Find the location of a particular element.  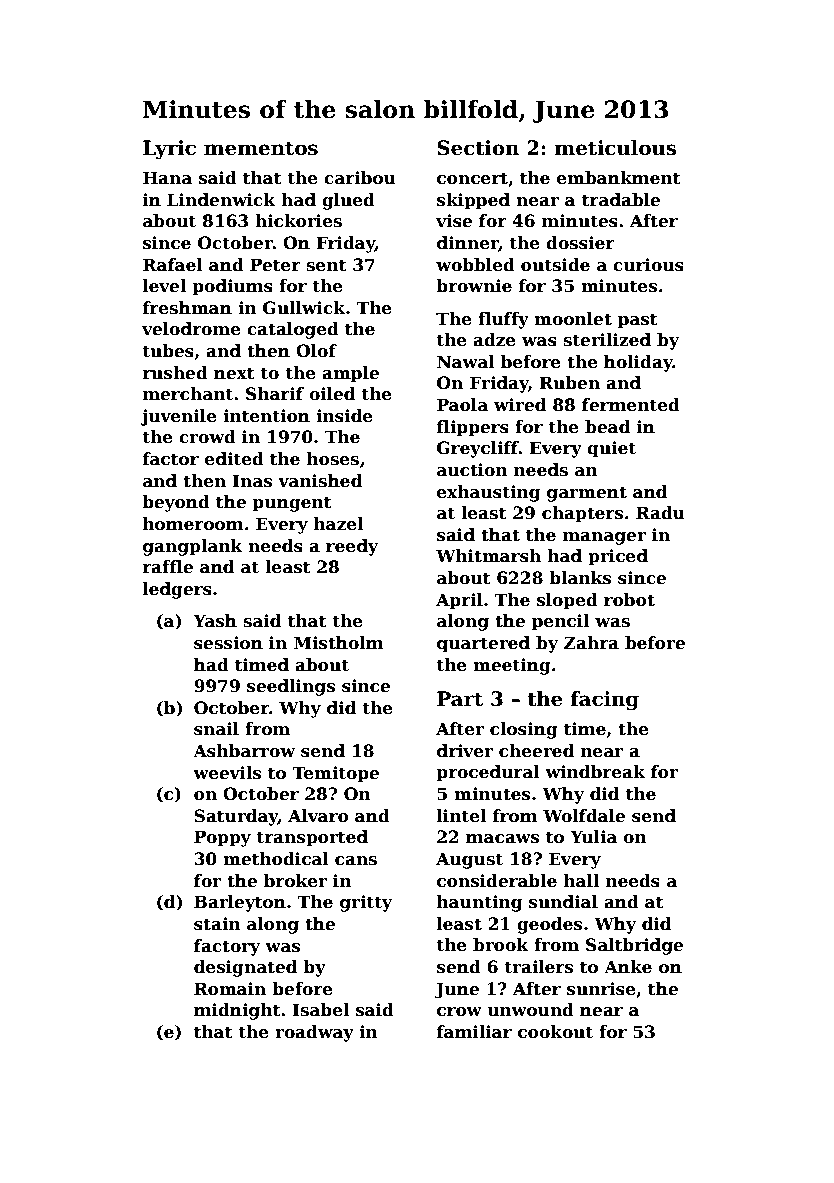

Romain is located at coordinates (230, 989).
